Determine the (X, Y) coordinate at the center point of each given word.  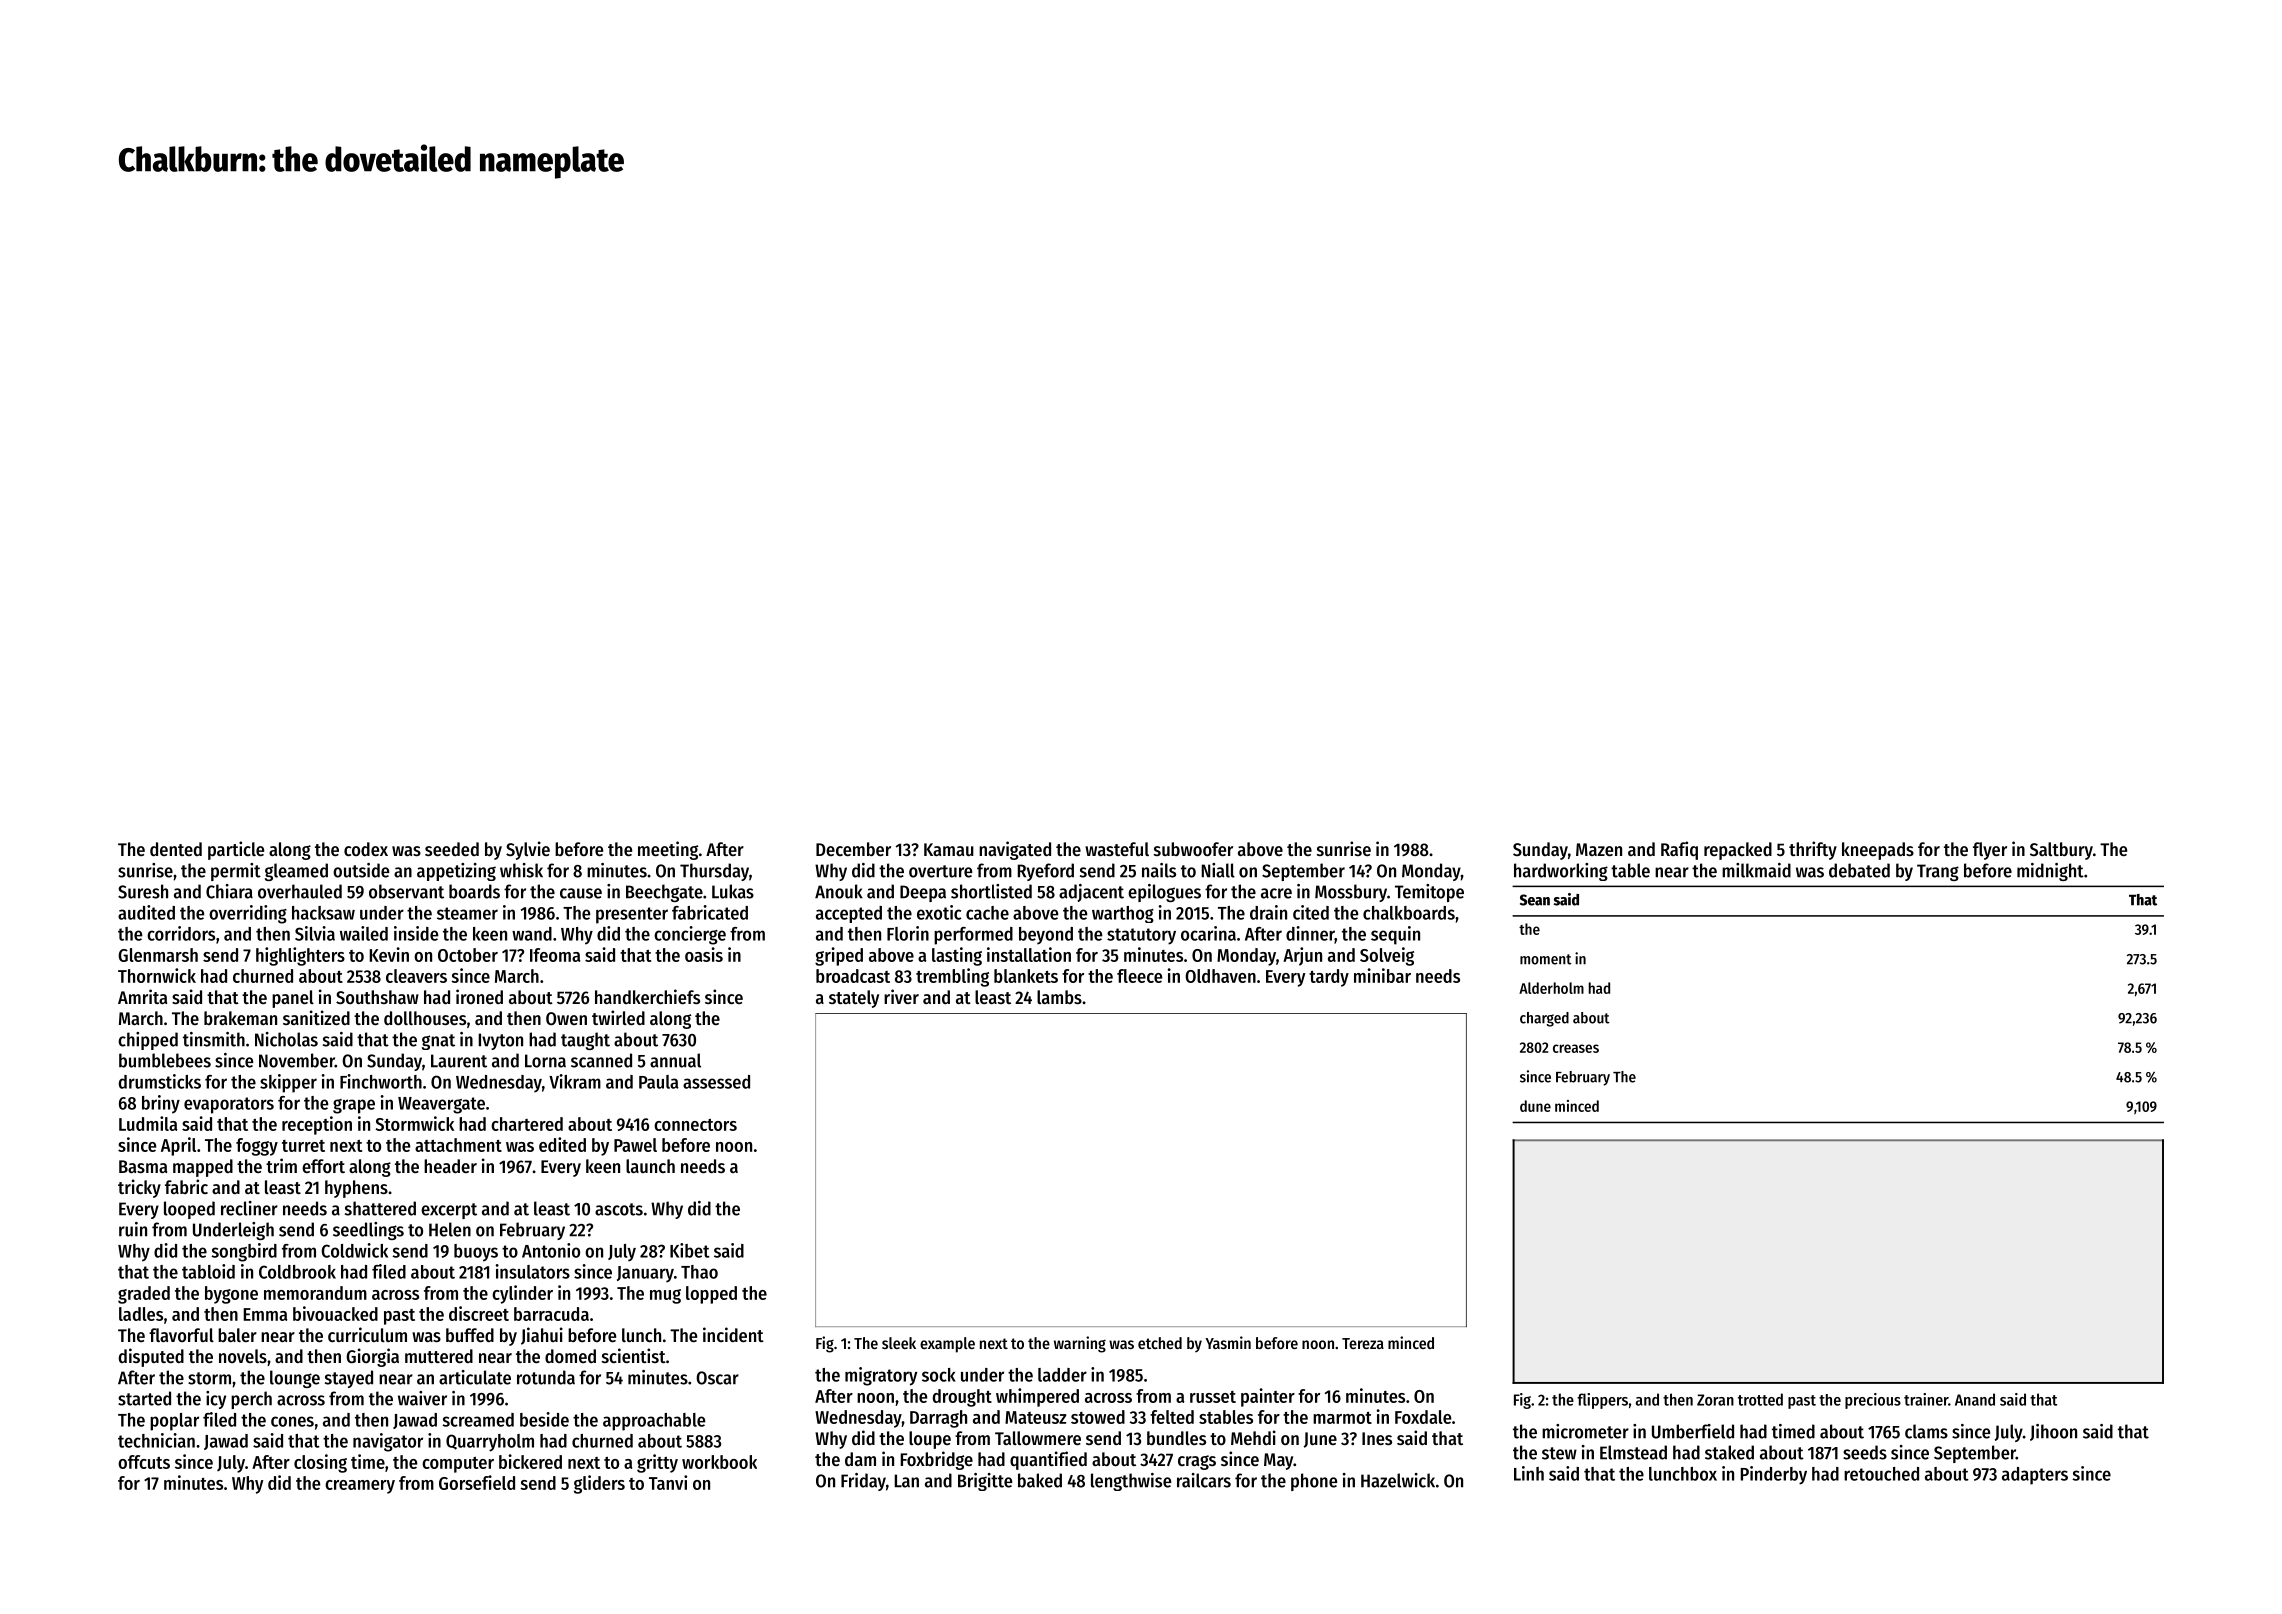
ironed (479, 996)
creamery (360, 1487)
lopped (711, 1295)
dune (1535, 1106)
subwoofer (1193, 849)
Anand (1975, 1399)
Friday (863, 1482)
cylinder (522, 1294)
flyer (1990, 851)
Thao (699, 1272)
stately (854, 999)
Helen (450, 1229)
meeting (668, 850)
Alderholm (1551, 988)
